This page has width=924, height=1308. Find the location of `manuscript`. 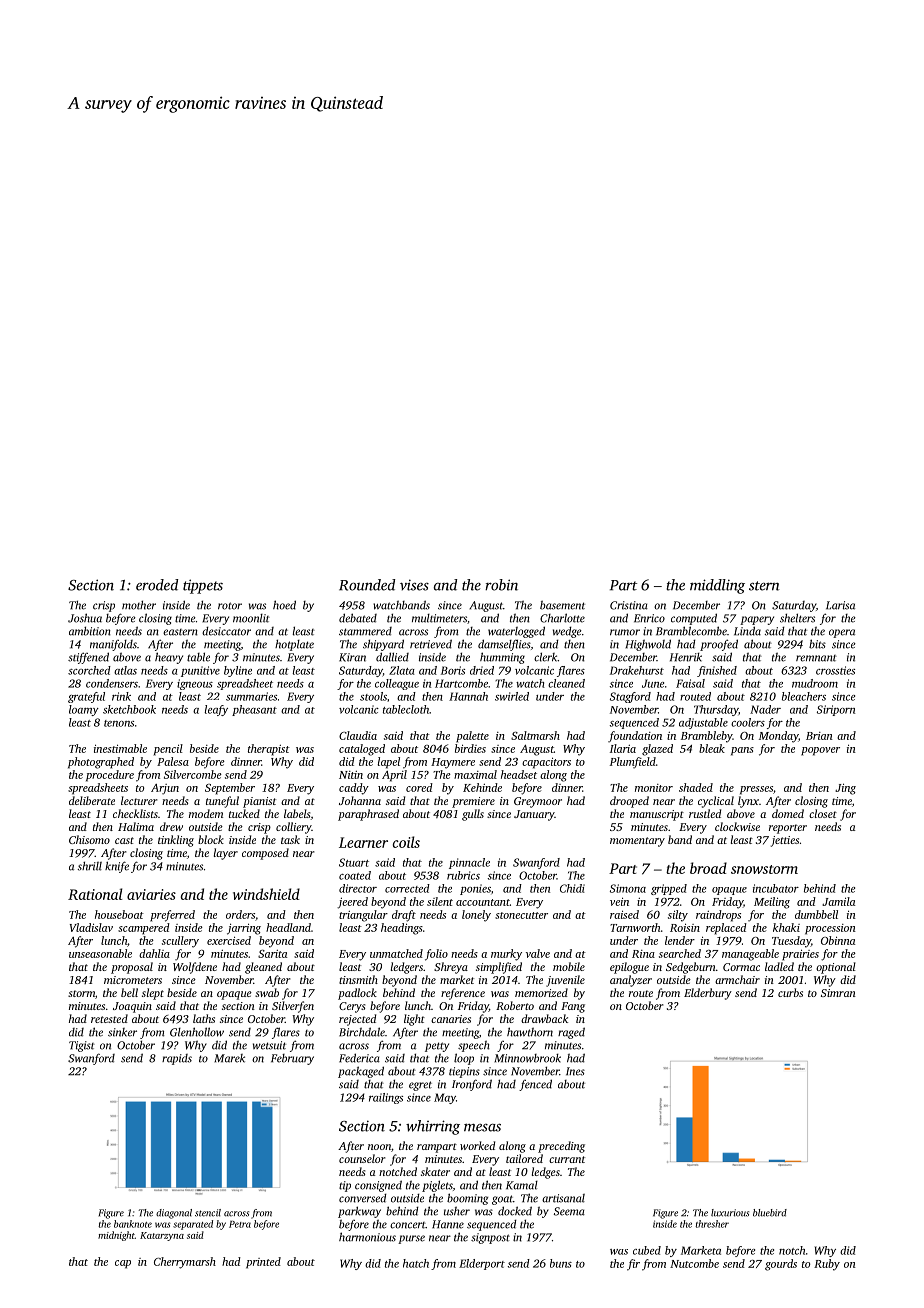

manuscript is located at coordinates (657, 815).
